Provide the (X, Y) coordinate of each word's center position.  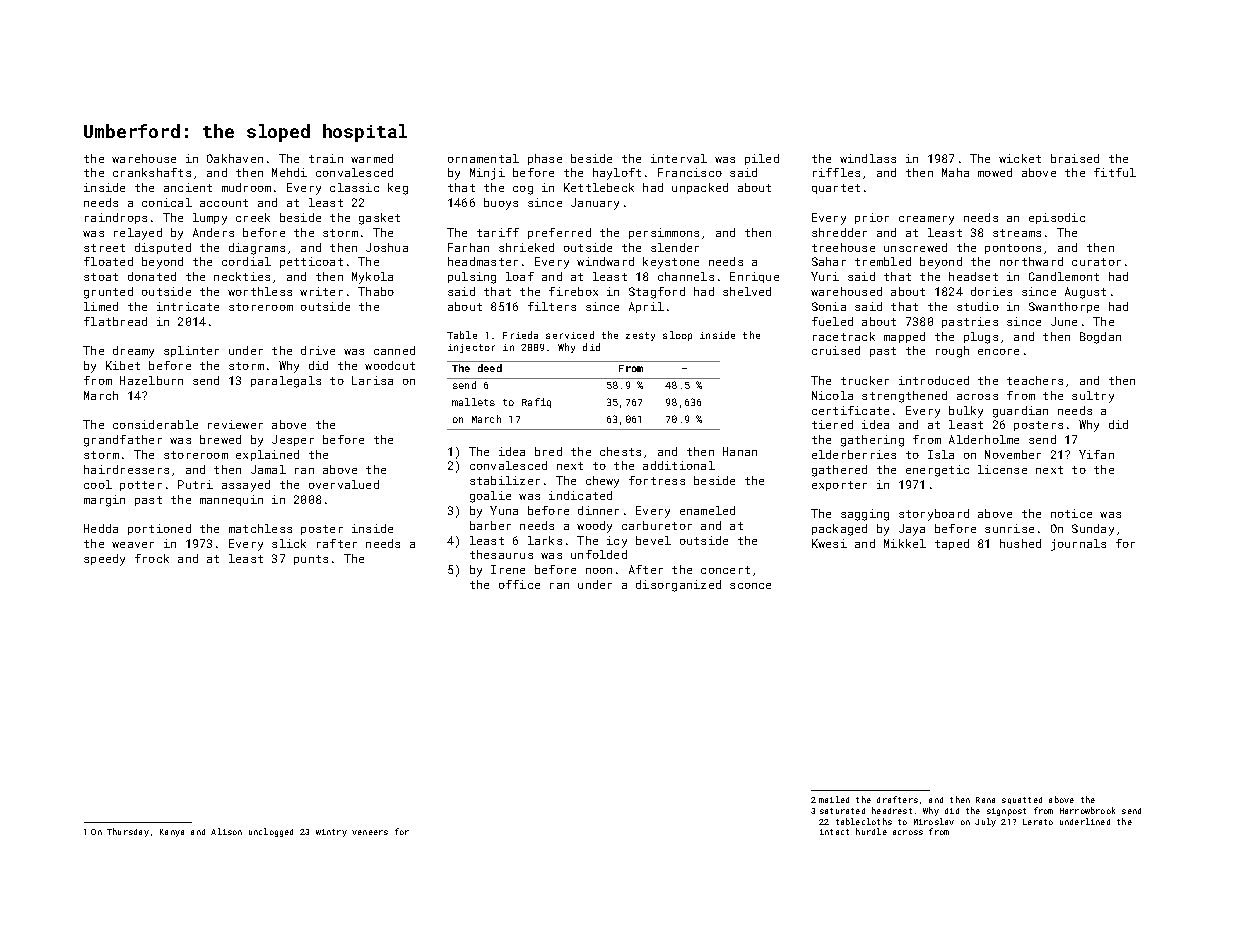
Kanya (172, 833)
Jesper (293, 440)
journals (1078, 545)
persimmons (664, 233)
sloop (677, 336)
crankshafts (152, 172)
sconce (750, 586)
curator (1096, 262)
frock (152, 558)
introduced (934, 380)
